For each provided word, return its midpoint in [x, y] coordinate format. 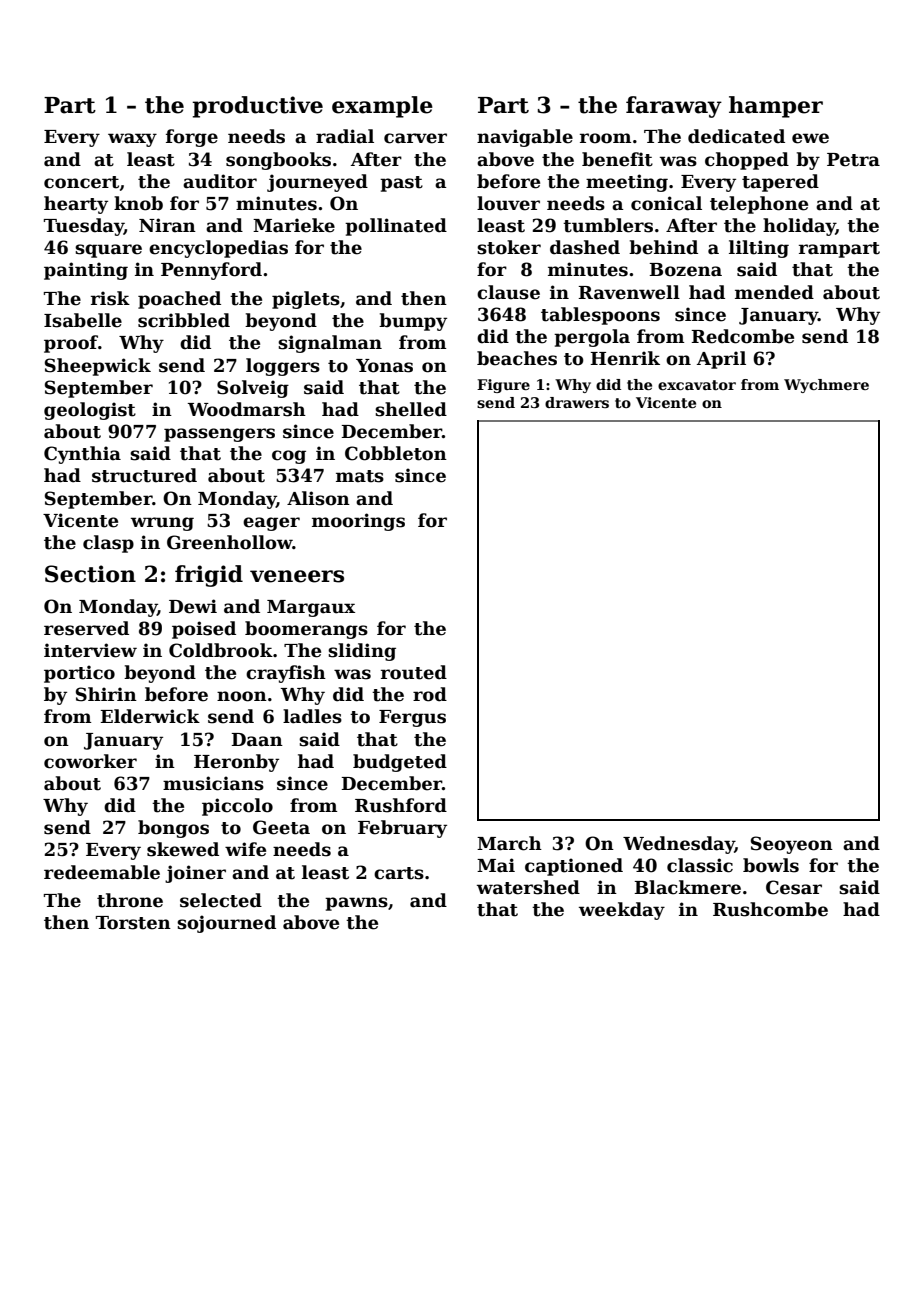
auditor [220, 181]
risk [110, 298]
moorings [358, 522]
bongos [173, 829]
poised [204, 630]
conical [666, 203]
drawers [577, 402]
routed [414, 672]
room [605, 138]
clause [508, 292]
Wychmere [826, 386]
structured [144, 475]
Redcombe [743, 336]
